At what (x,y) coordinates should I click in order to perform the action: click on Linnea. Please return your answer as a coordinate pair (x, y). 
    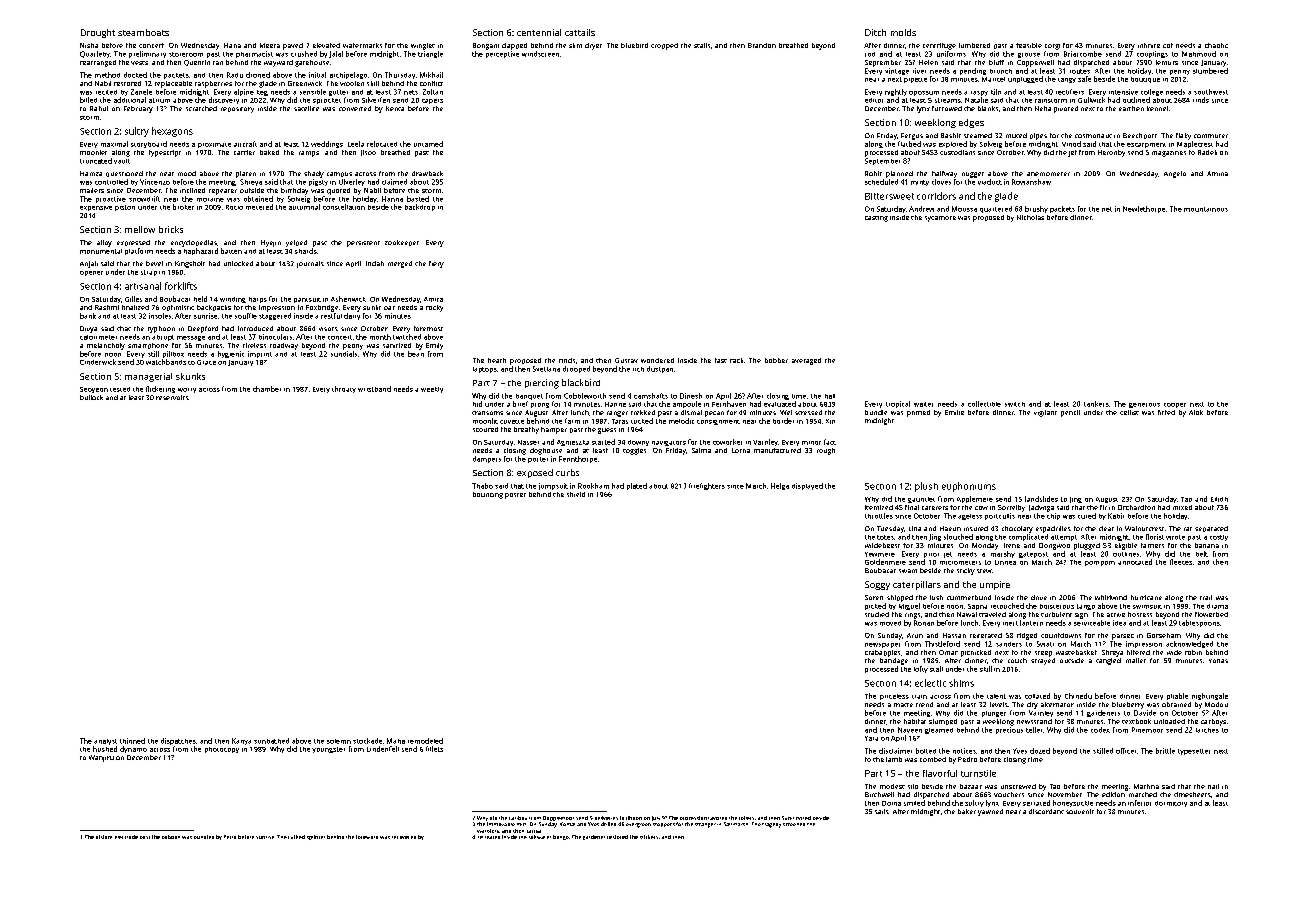
    Looking at the image, I should click on (1005, 562).
